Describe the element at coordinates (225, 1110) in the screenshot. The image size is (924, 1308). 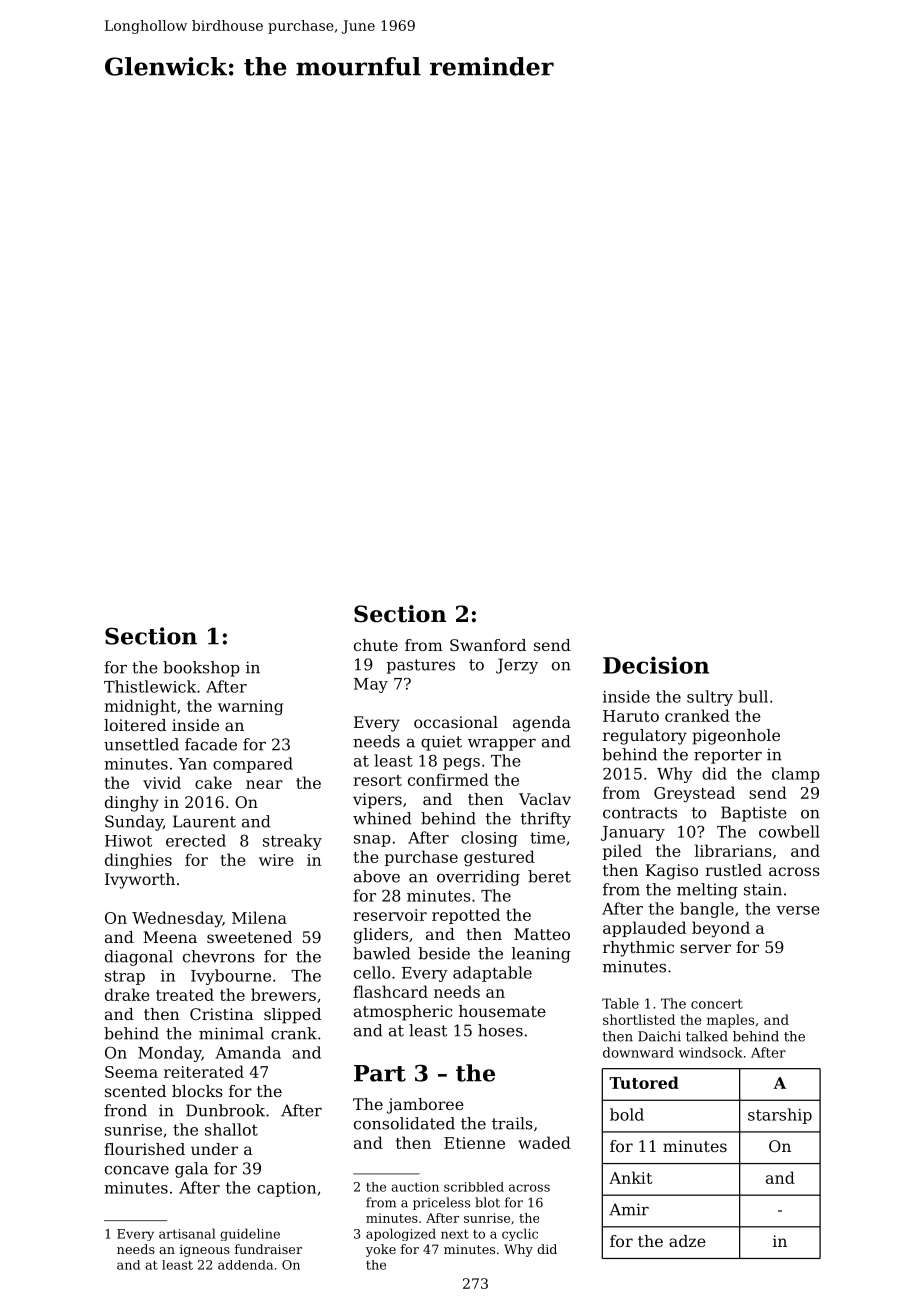
I see `Dunbrook` at that location.
